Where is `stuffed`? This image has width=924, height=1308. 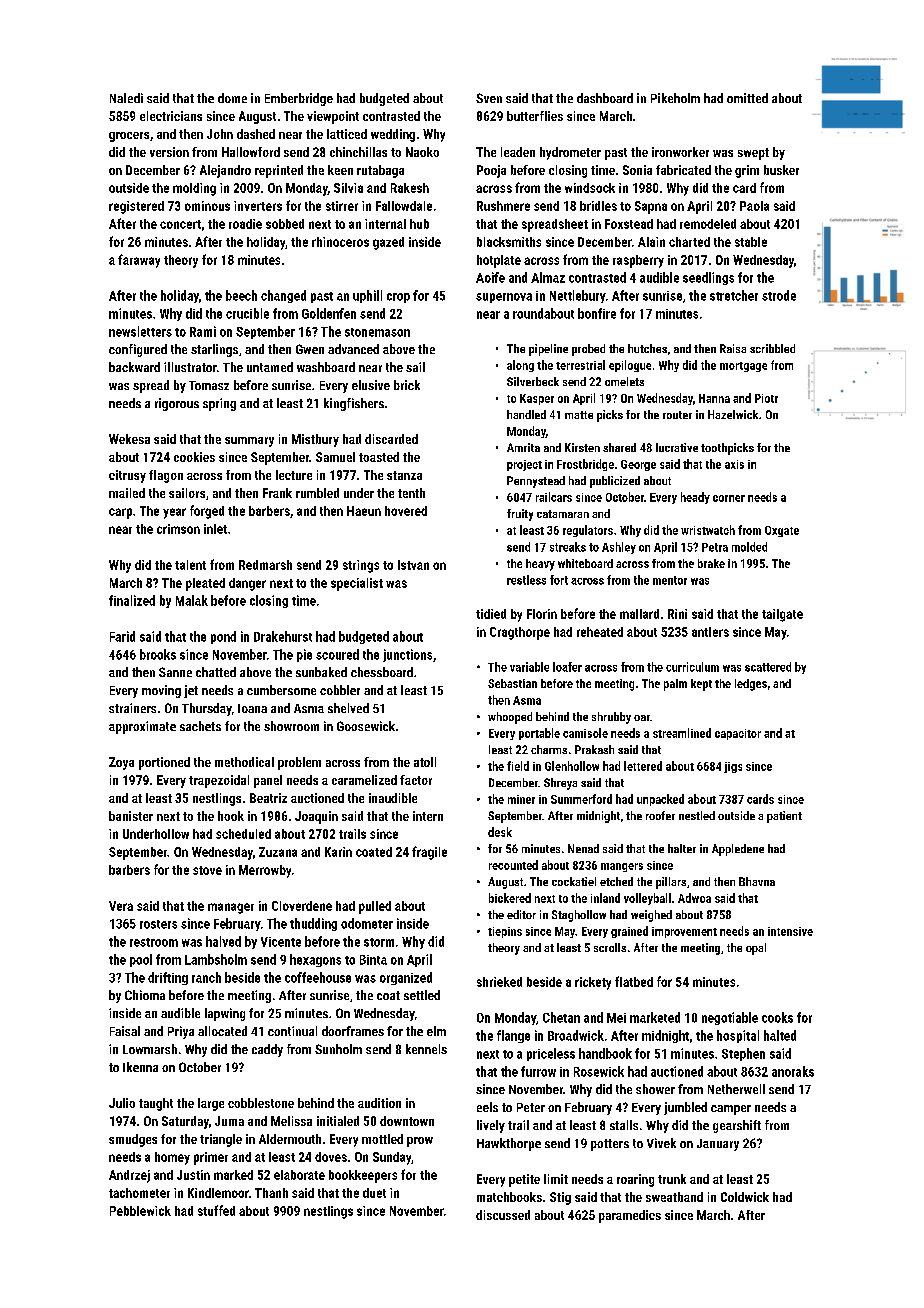 stuffed is located at coordinates (216, 1210).
